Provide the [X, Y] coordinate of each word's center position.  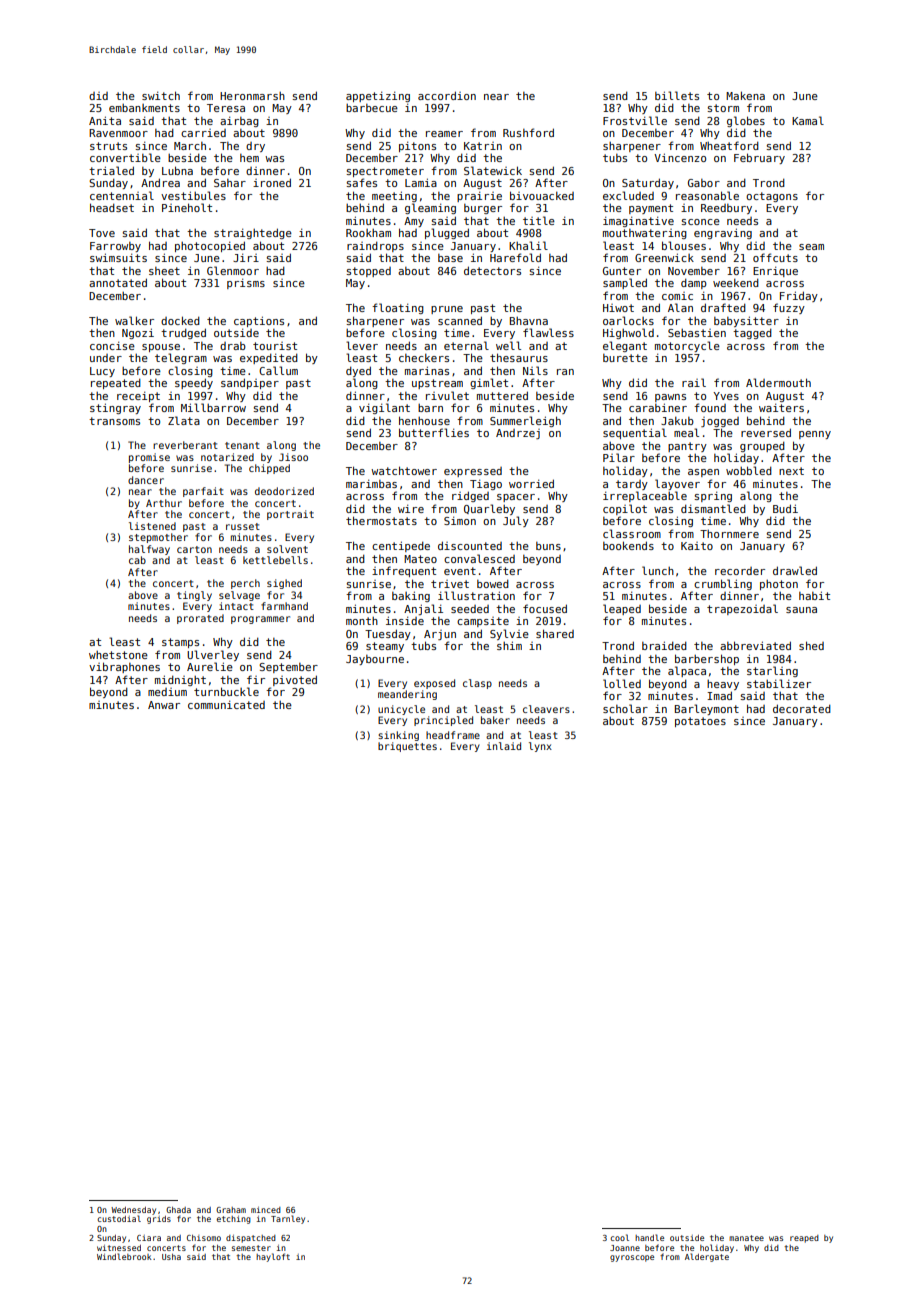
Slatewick [493, 170]
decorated [802, 708]
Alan [680, 307]
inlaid [504, 746]
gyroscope [632, 1258]
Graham [231, 1210]
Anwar [164, 705]
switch [161, 95]
